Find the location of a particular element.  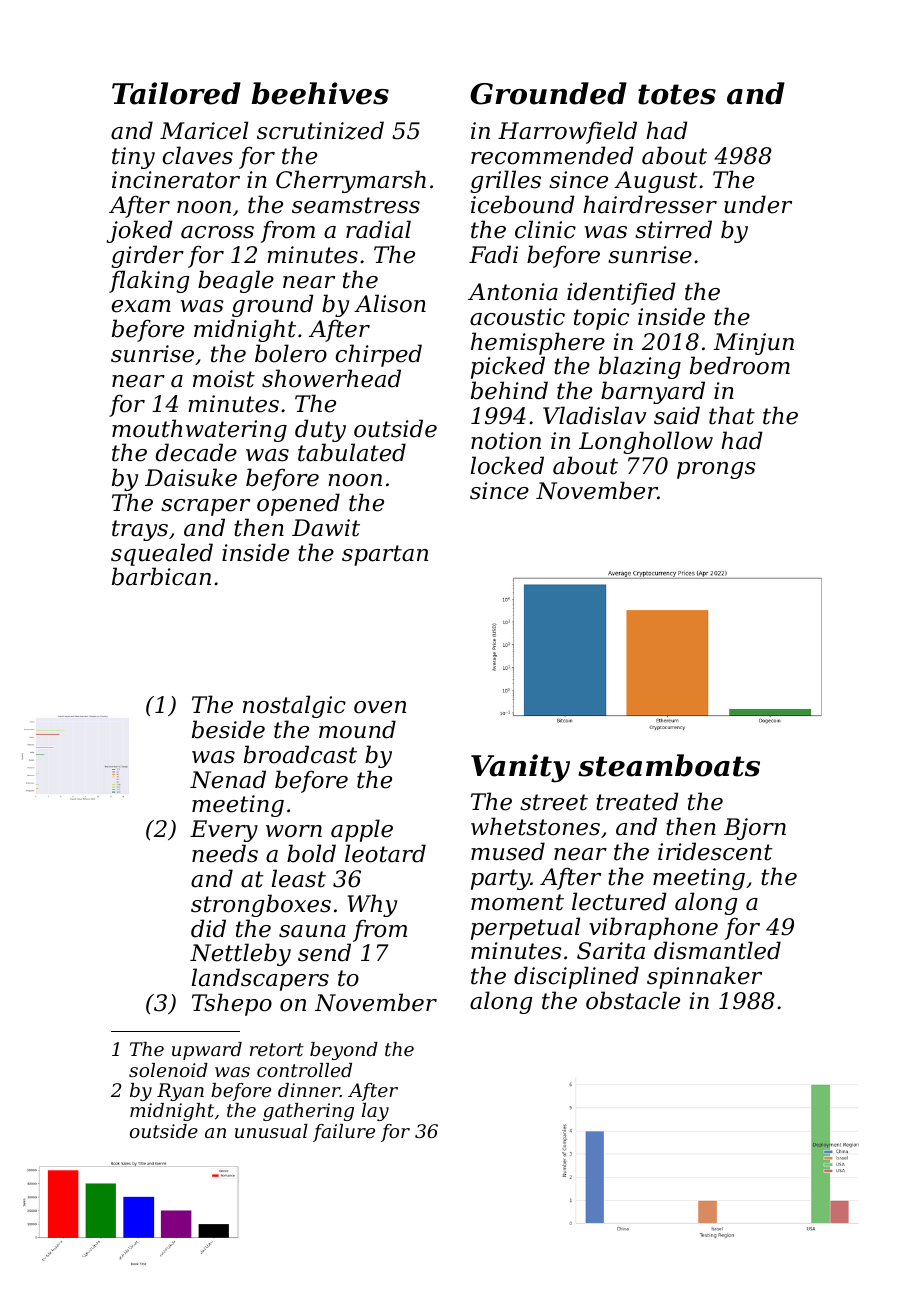

clinic is located at coordinates (545, 229).
